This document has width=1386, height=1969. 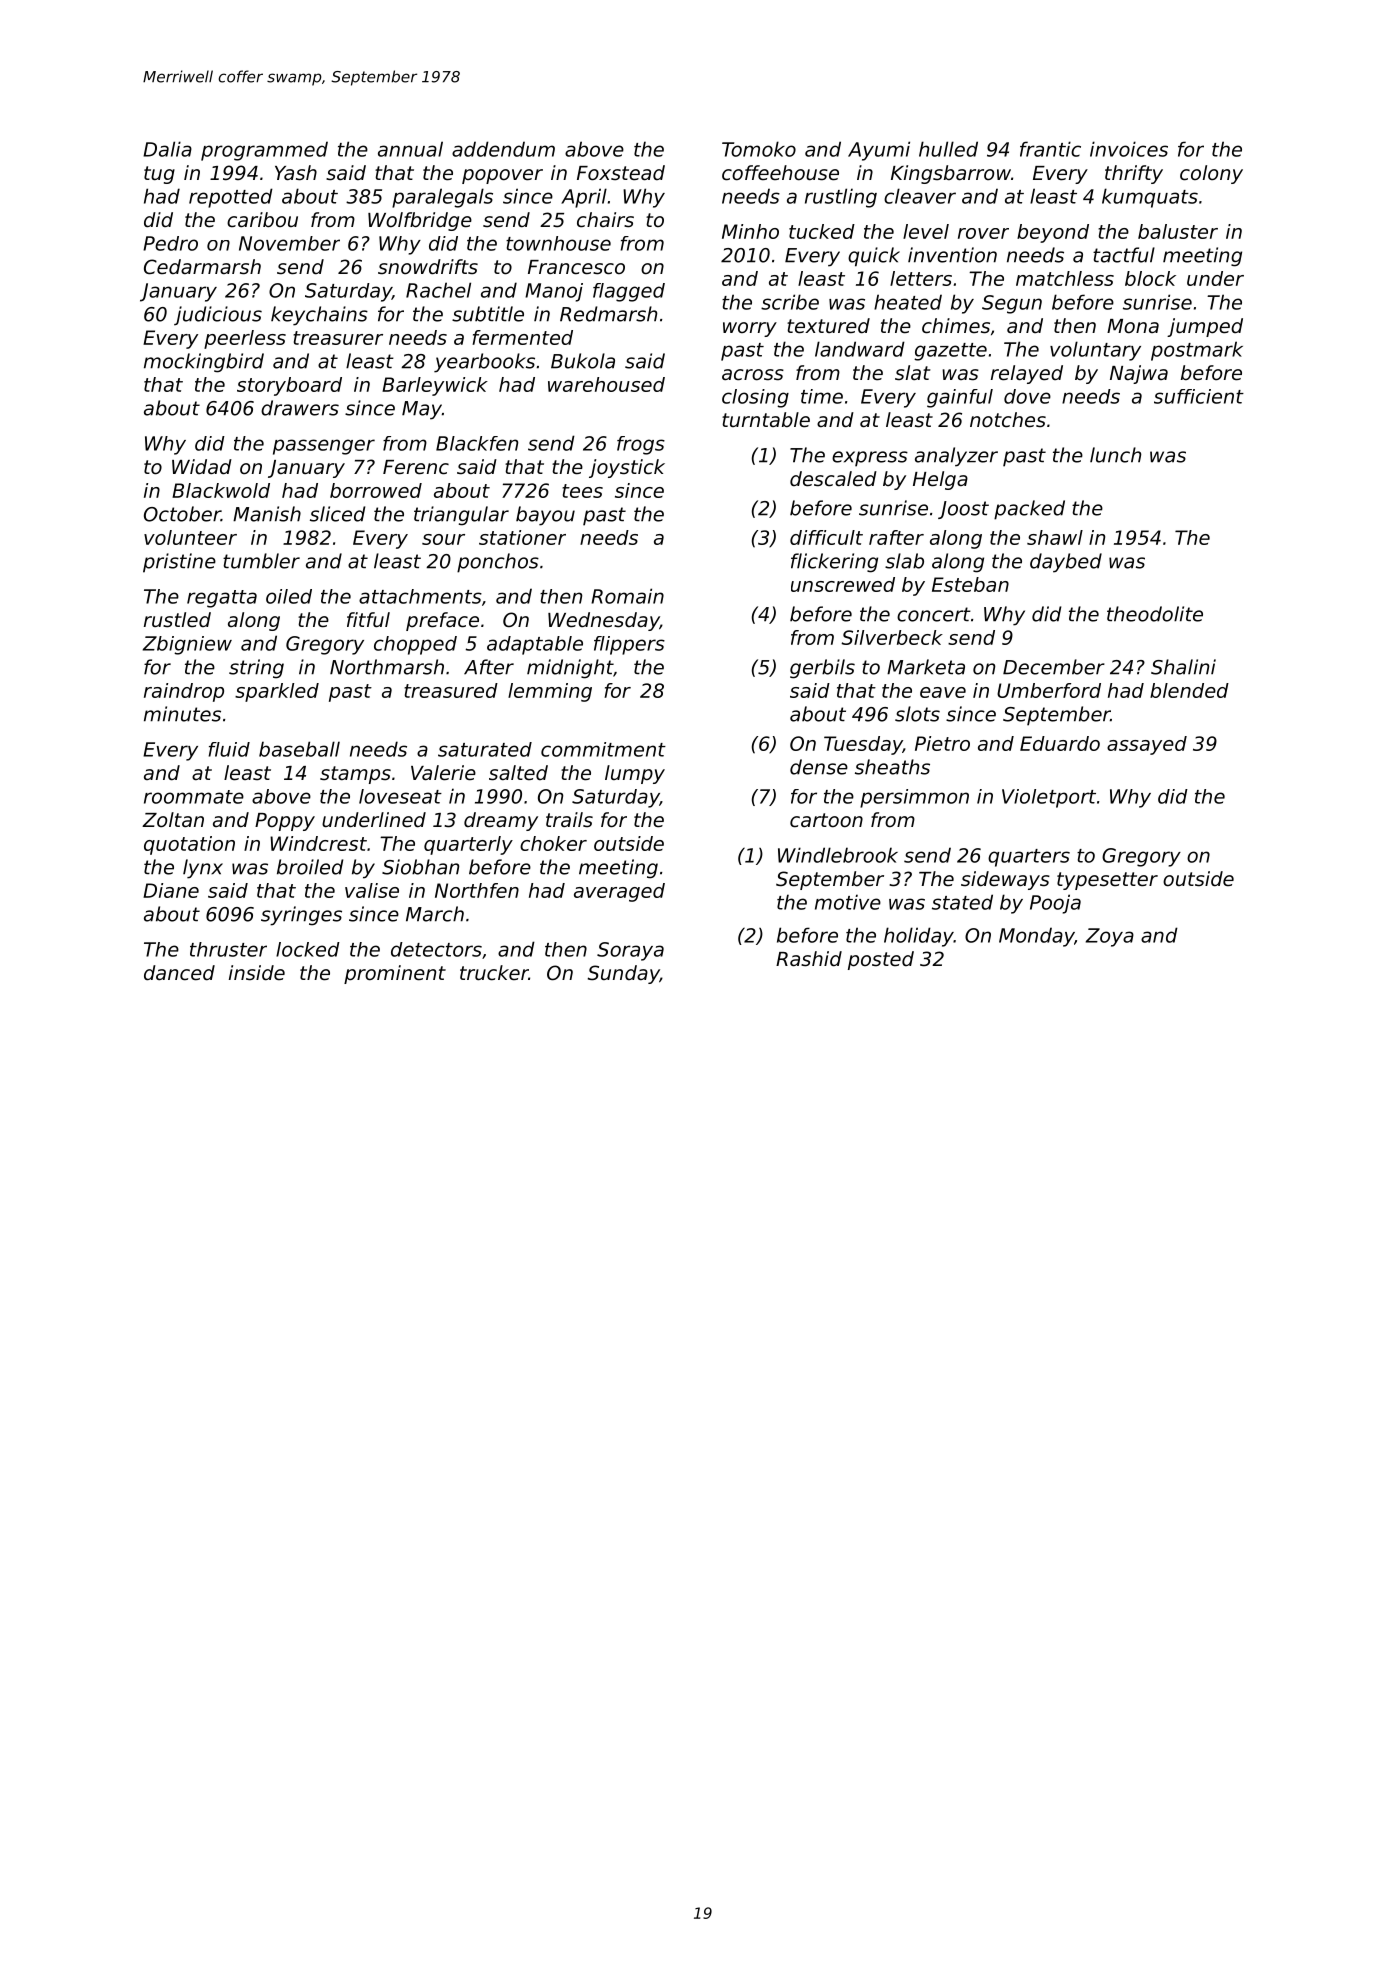 I want to click on Tuesday, so click(x=863, y=745).
